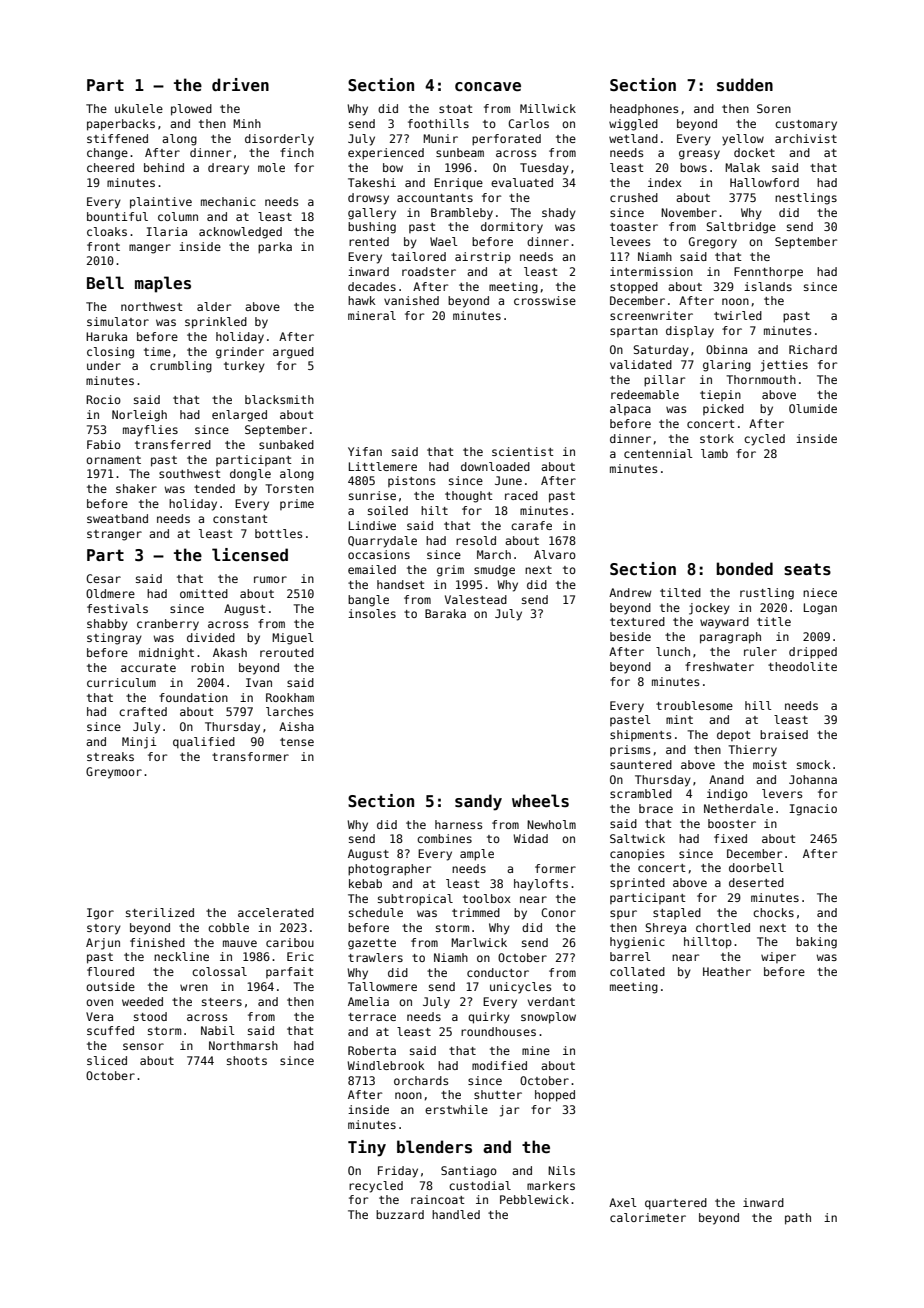  What do you see at coordinates (190, 473) in the page?
I see `southwest` at bounding box center [190, 473].
